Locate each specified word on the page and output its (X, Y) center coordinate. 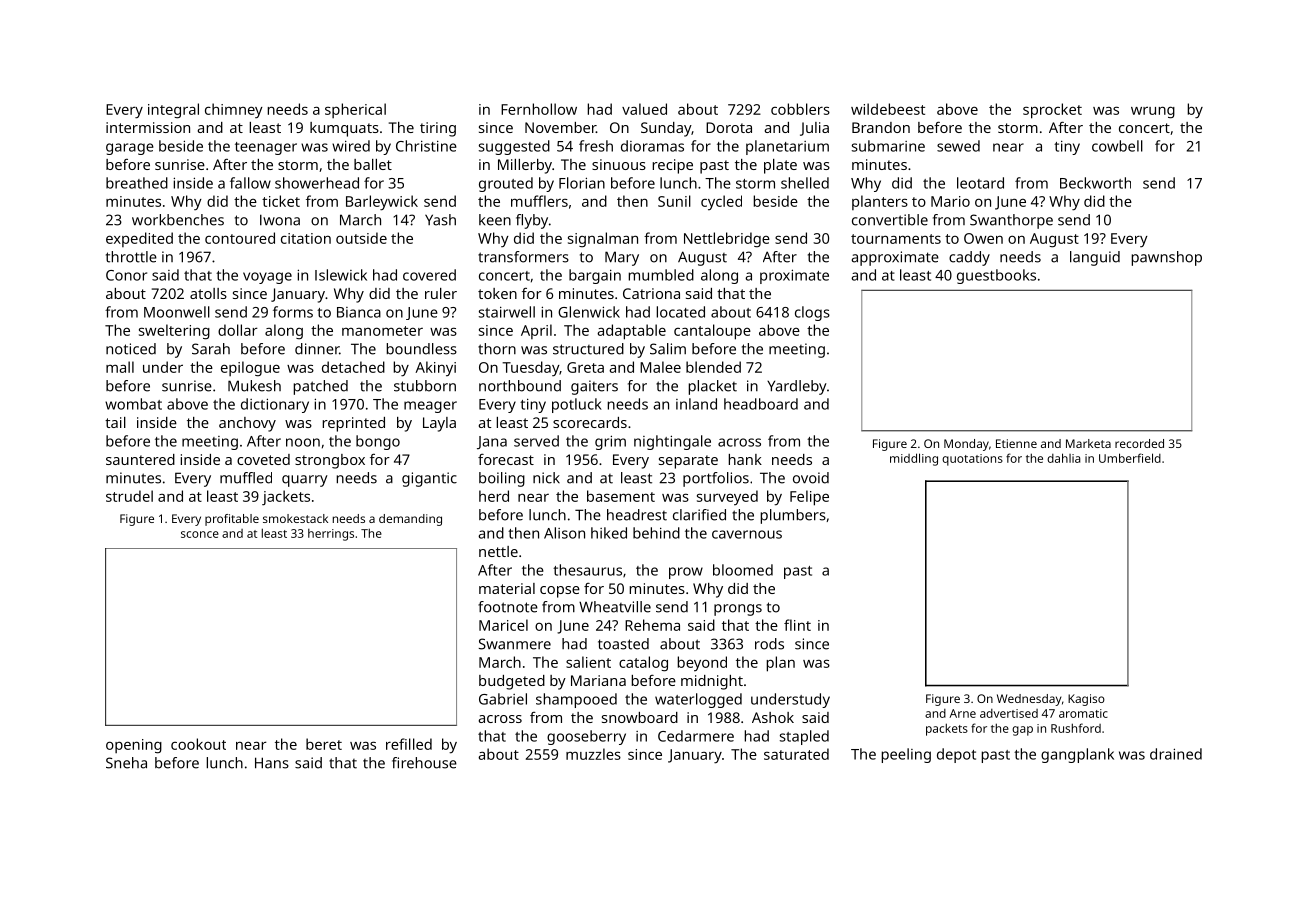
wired (351, 146)
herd (494, 496)
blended (713, 367)
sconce (200, 534)
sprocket (1052, 111)
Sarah (211, 349)
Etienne (1016, 443)
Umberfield (1130, 458)
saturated (796, 754)
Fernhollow (539, 109)
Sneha (126, 763)
